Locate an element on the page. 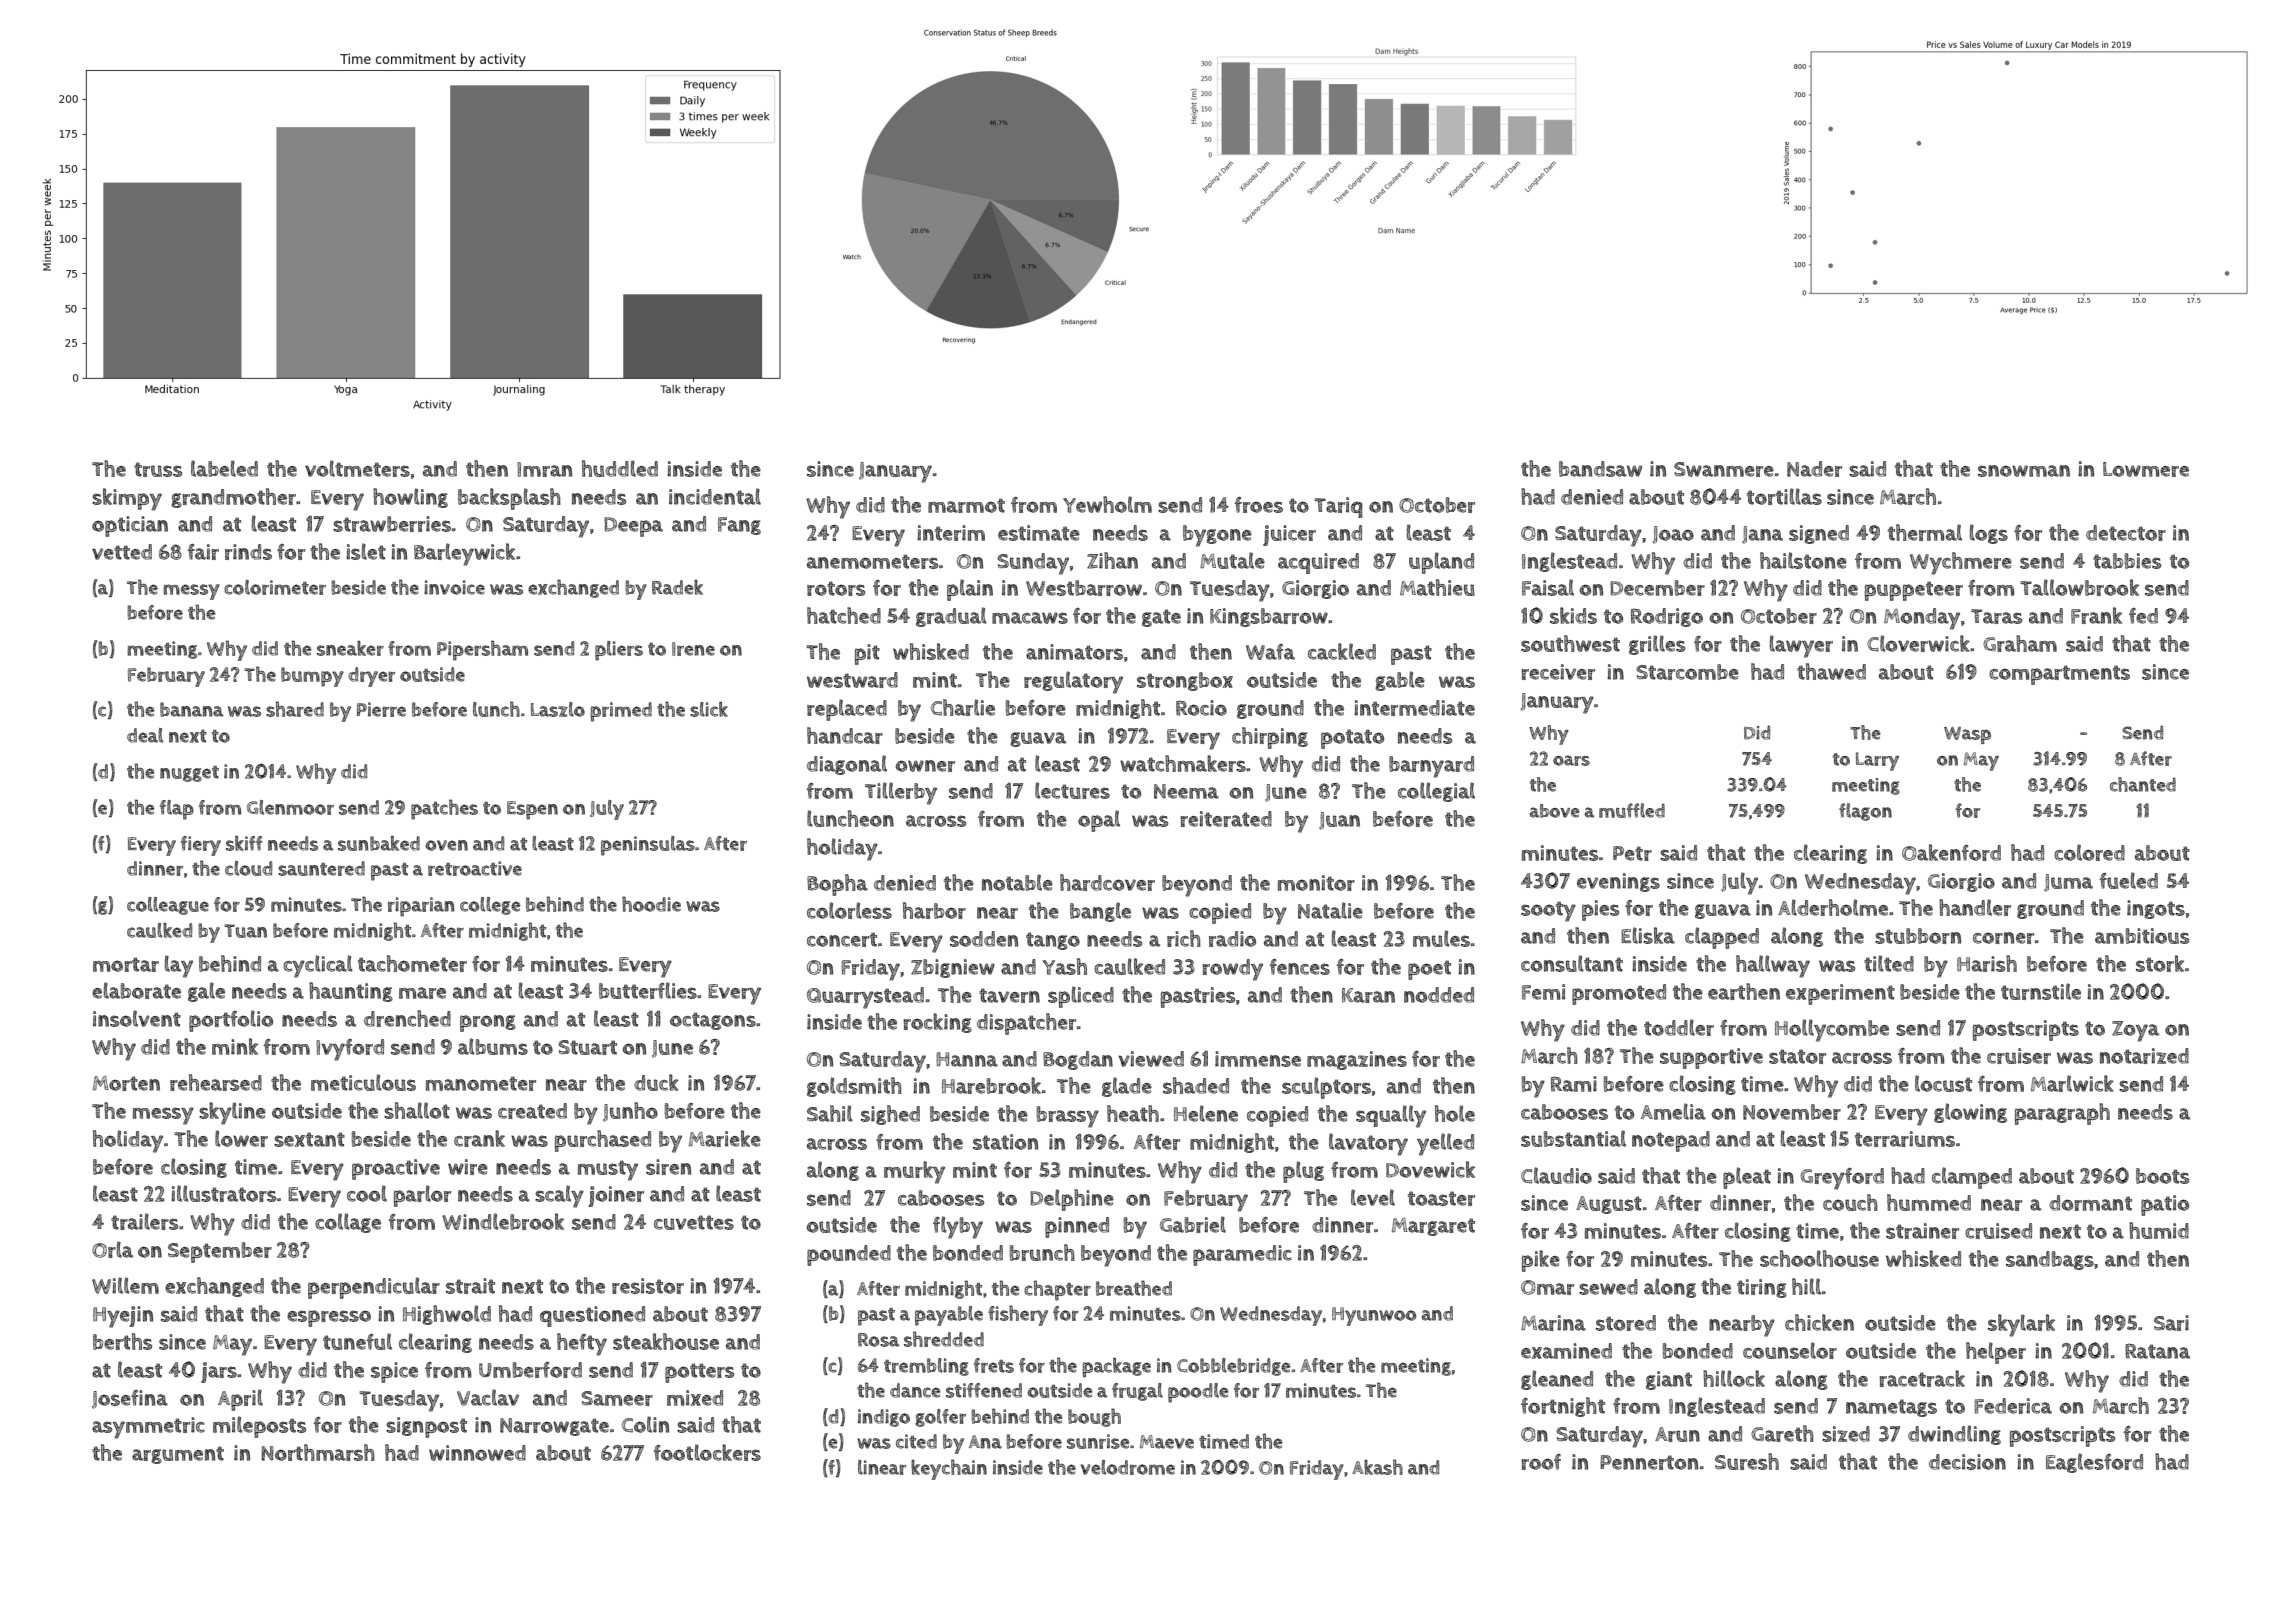 The width and height of the document is (2282, 1614). supportive is located at coordinates (1711, 1058).
